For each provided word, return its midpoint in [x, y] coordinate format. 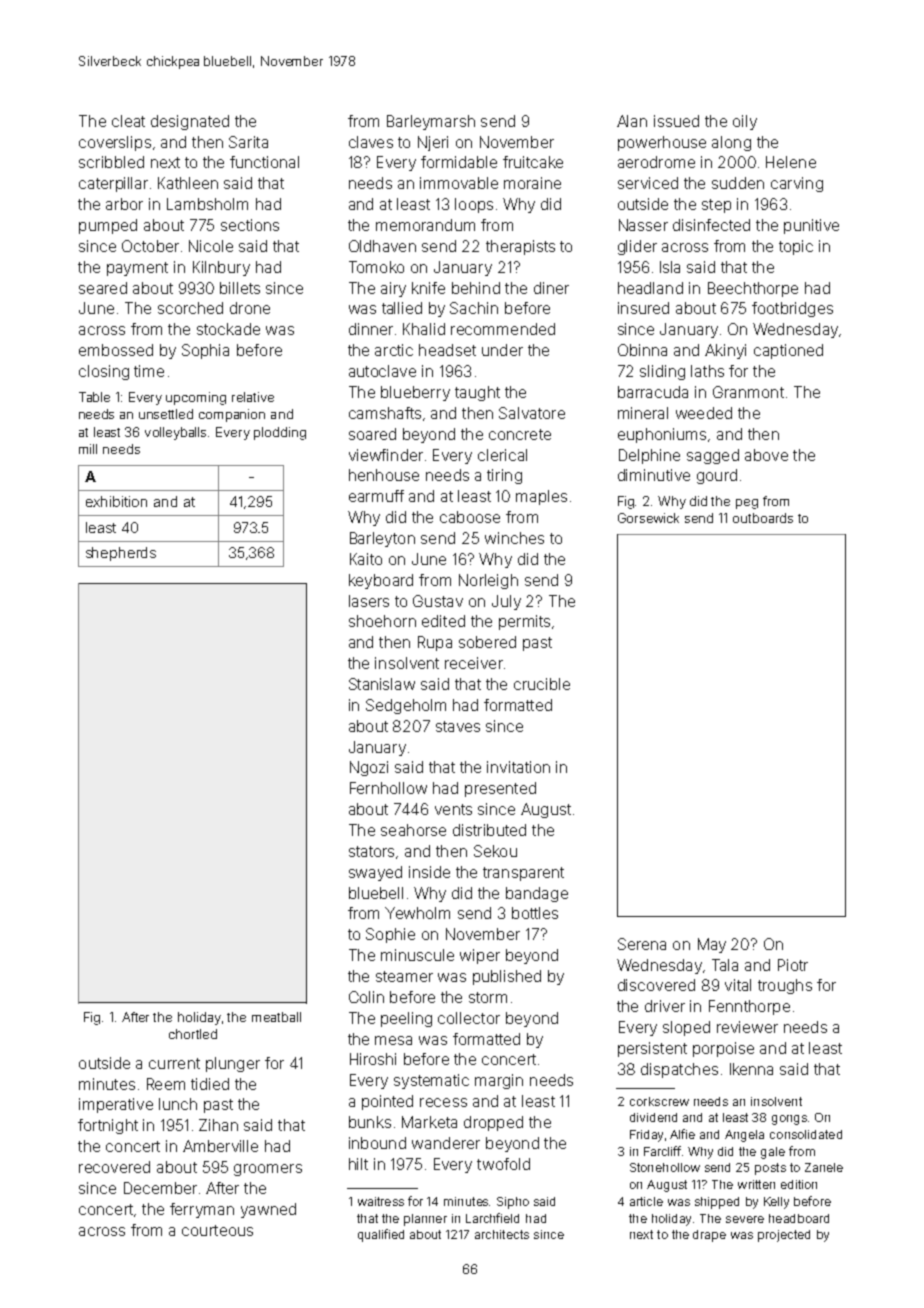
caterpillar [113, 184]
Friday [646, 1136]
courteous [217, 1230]
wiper [480, 956]
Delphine [649, 456]
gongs [789, 1120]
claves [371, 142]
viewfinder [386, 455]
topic [796, 247]
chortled [193, 1034]
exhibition [116, 501]
